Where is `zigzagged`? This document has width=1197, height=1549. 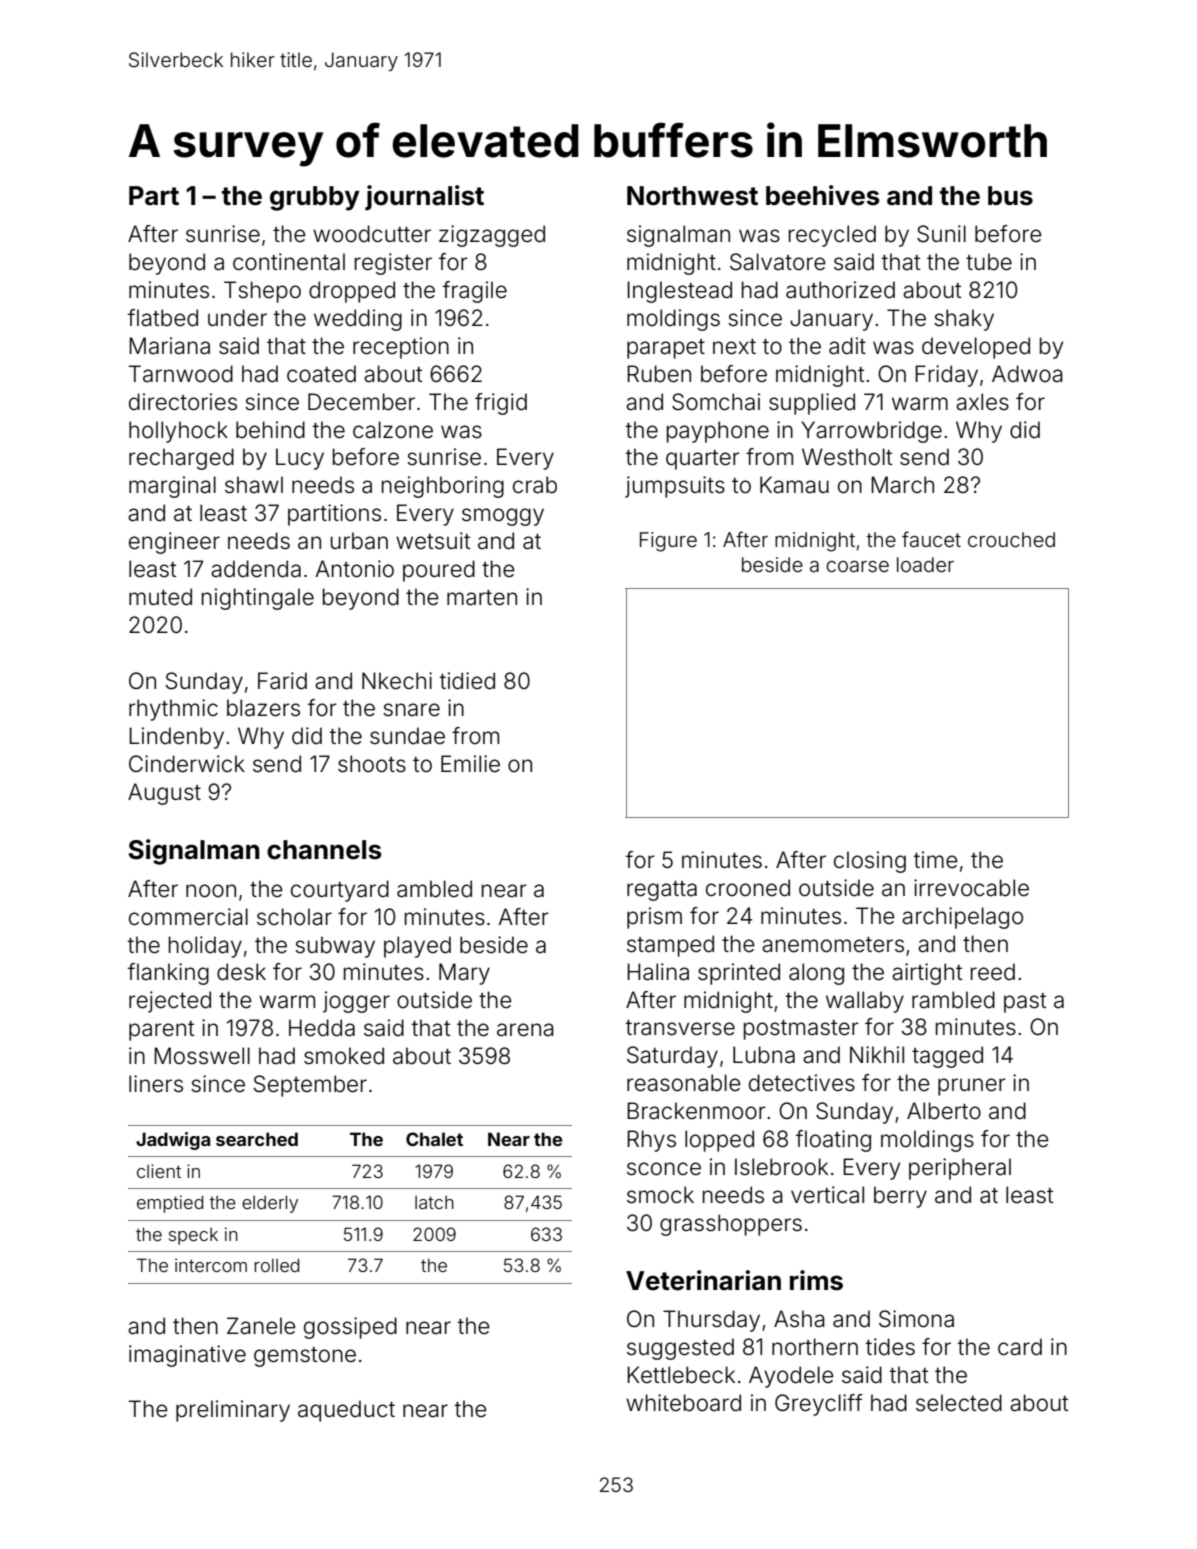
zigzagged is located at coordinates (492, 236).
